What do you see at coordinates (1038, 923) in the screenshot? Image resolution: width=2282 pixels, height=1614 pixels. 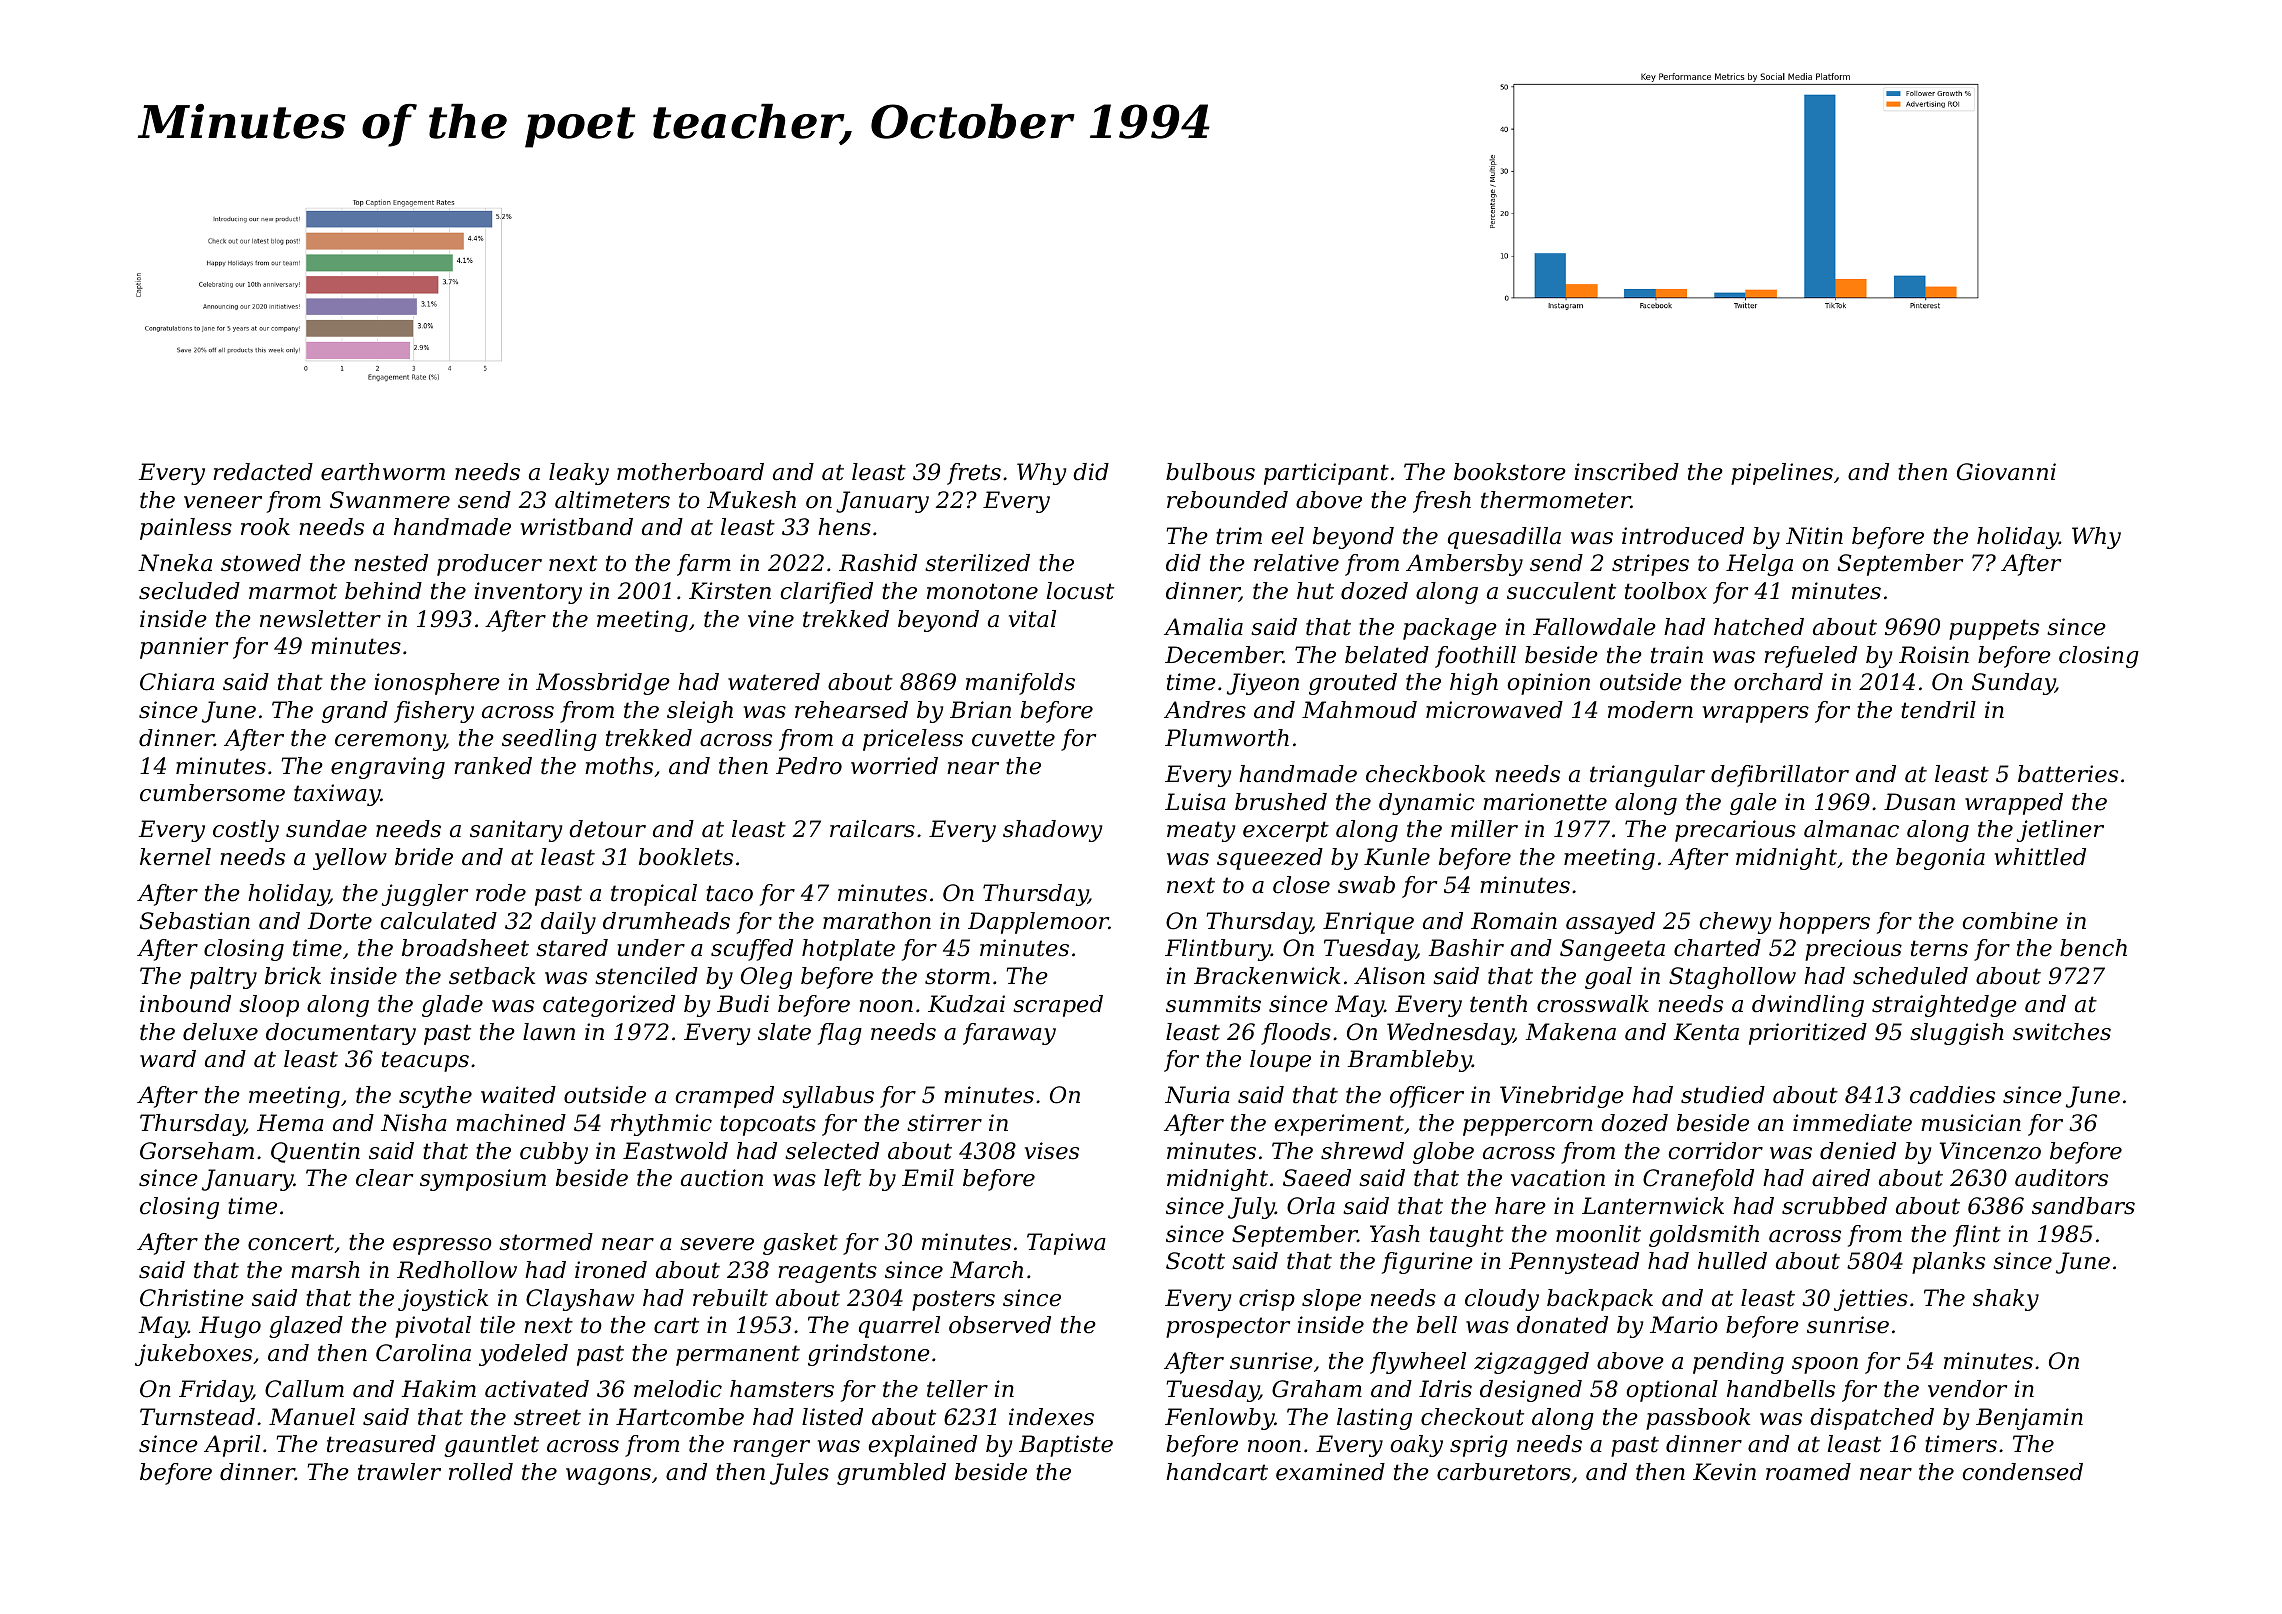 I see `Dapplemoor` at bounding box center [1038, 923].
